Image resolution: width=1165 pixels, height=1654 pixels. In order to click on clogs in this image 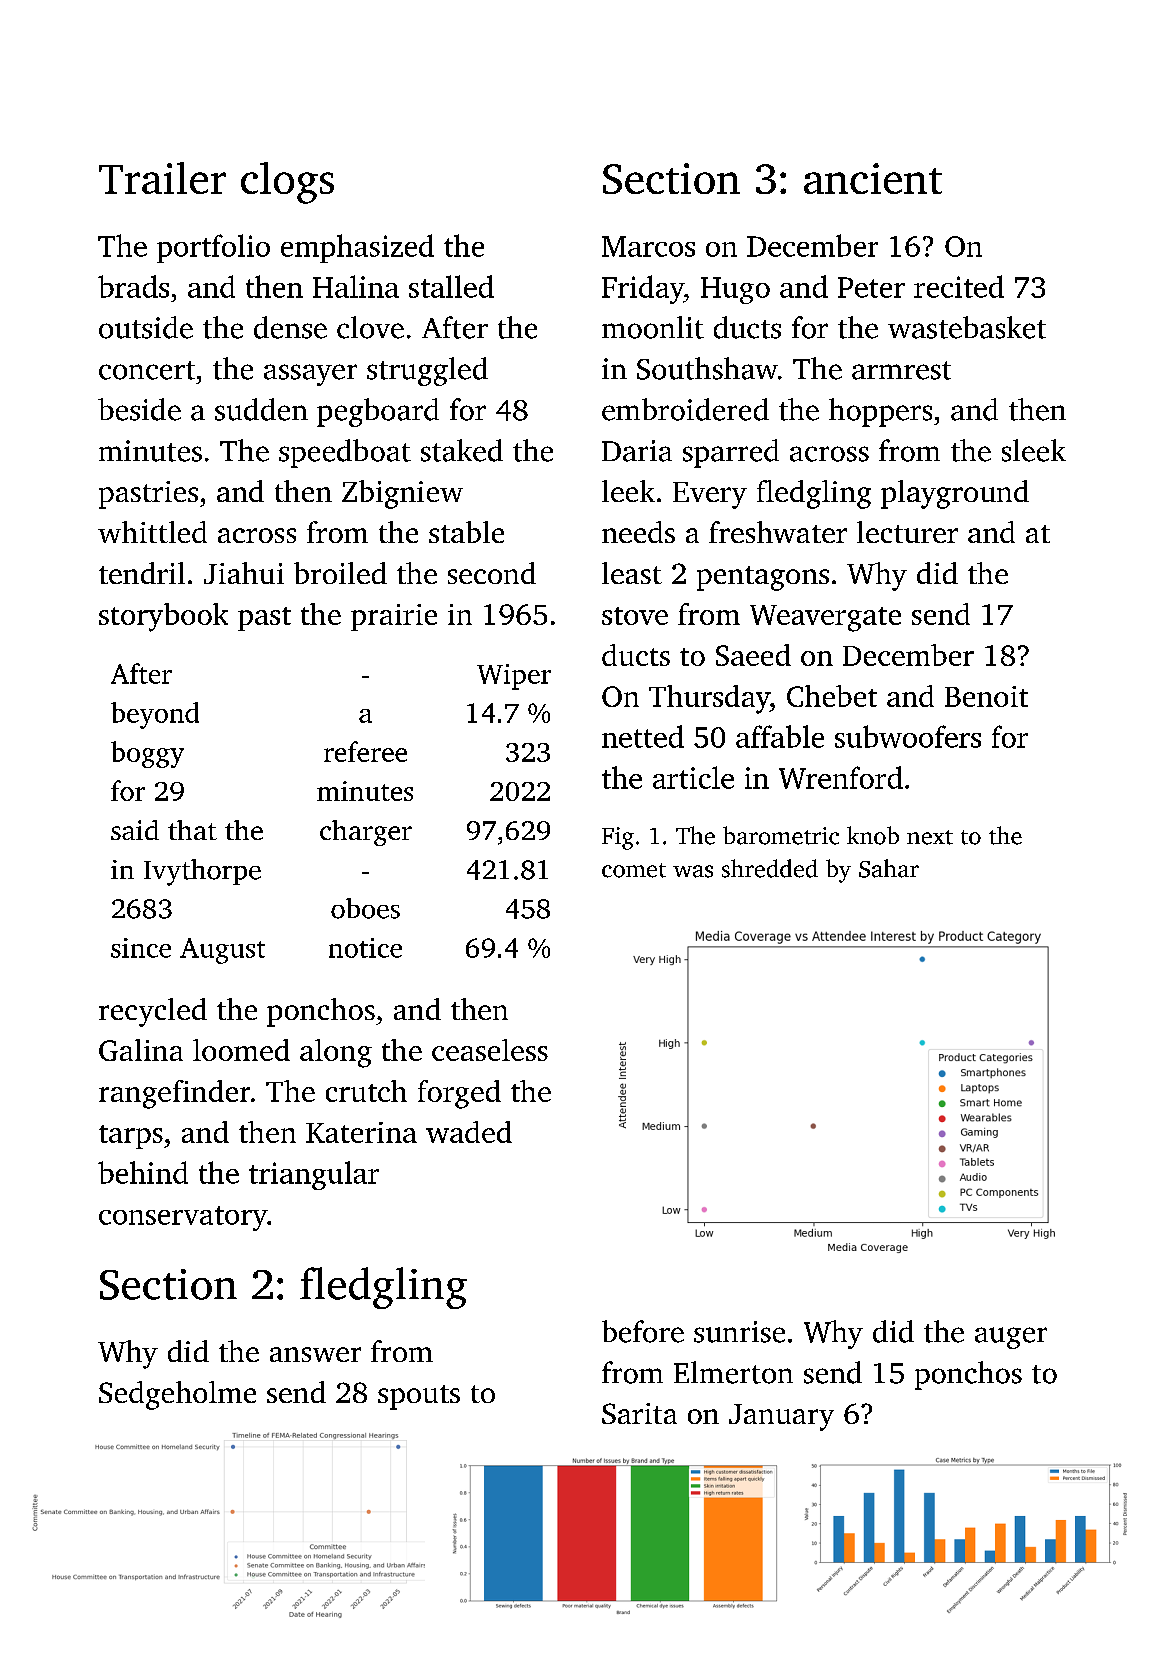, I will do `click(287, 183)`.
